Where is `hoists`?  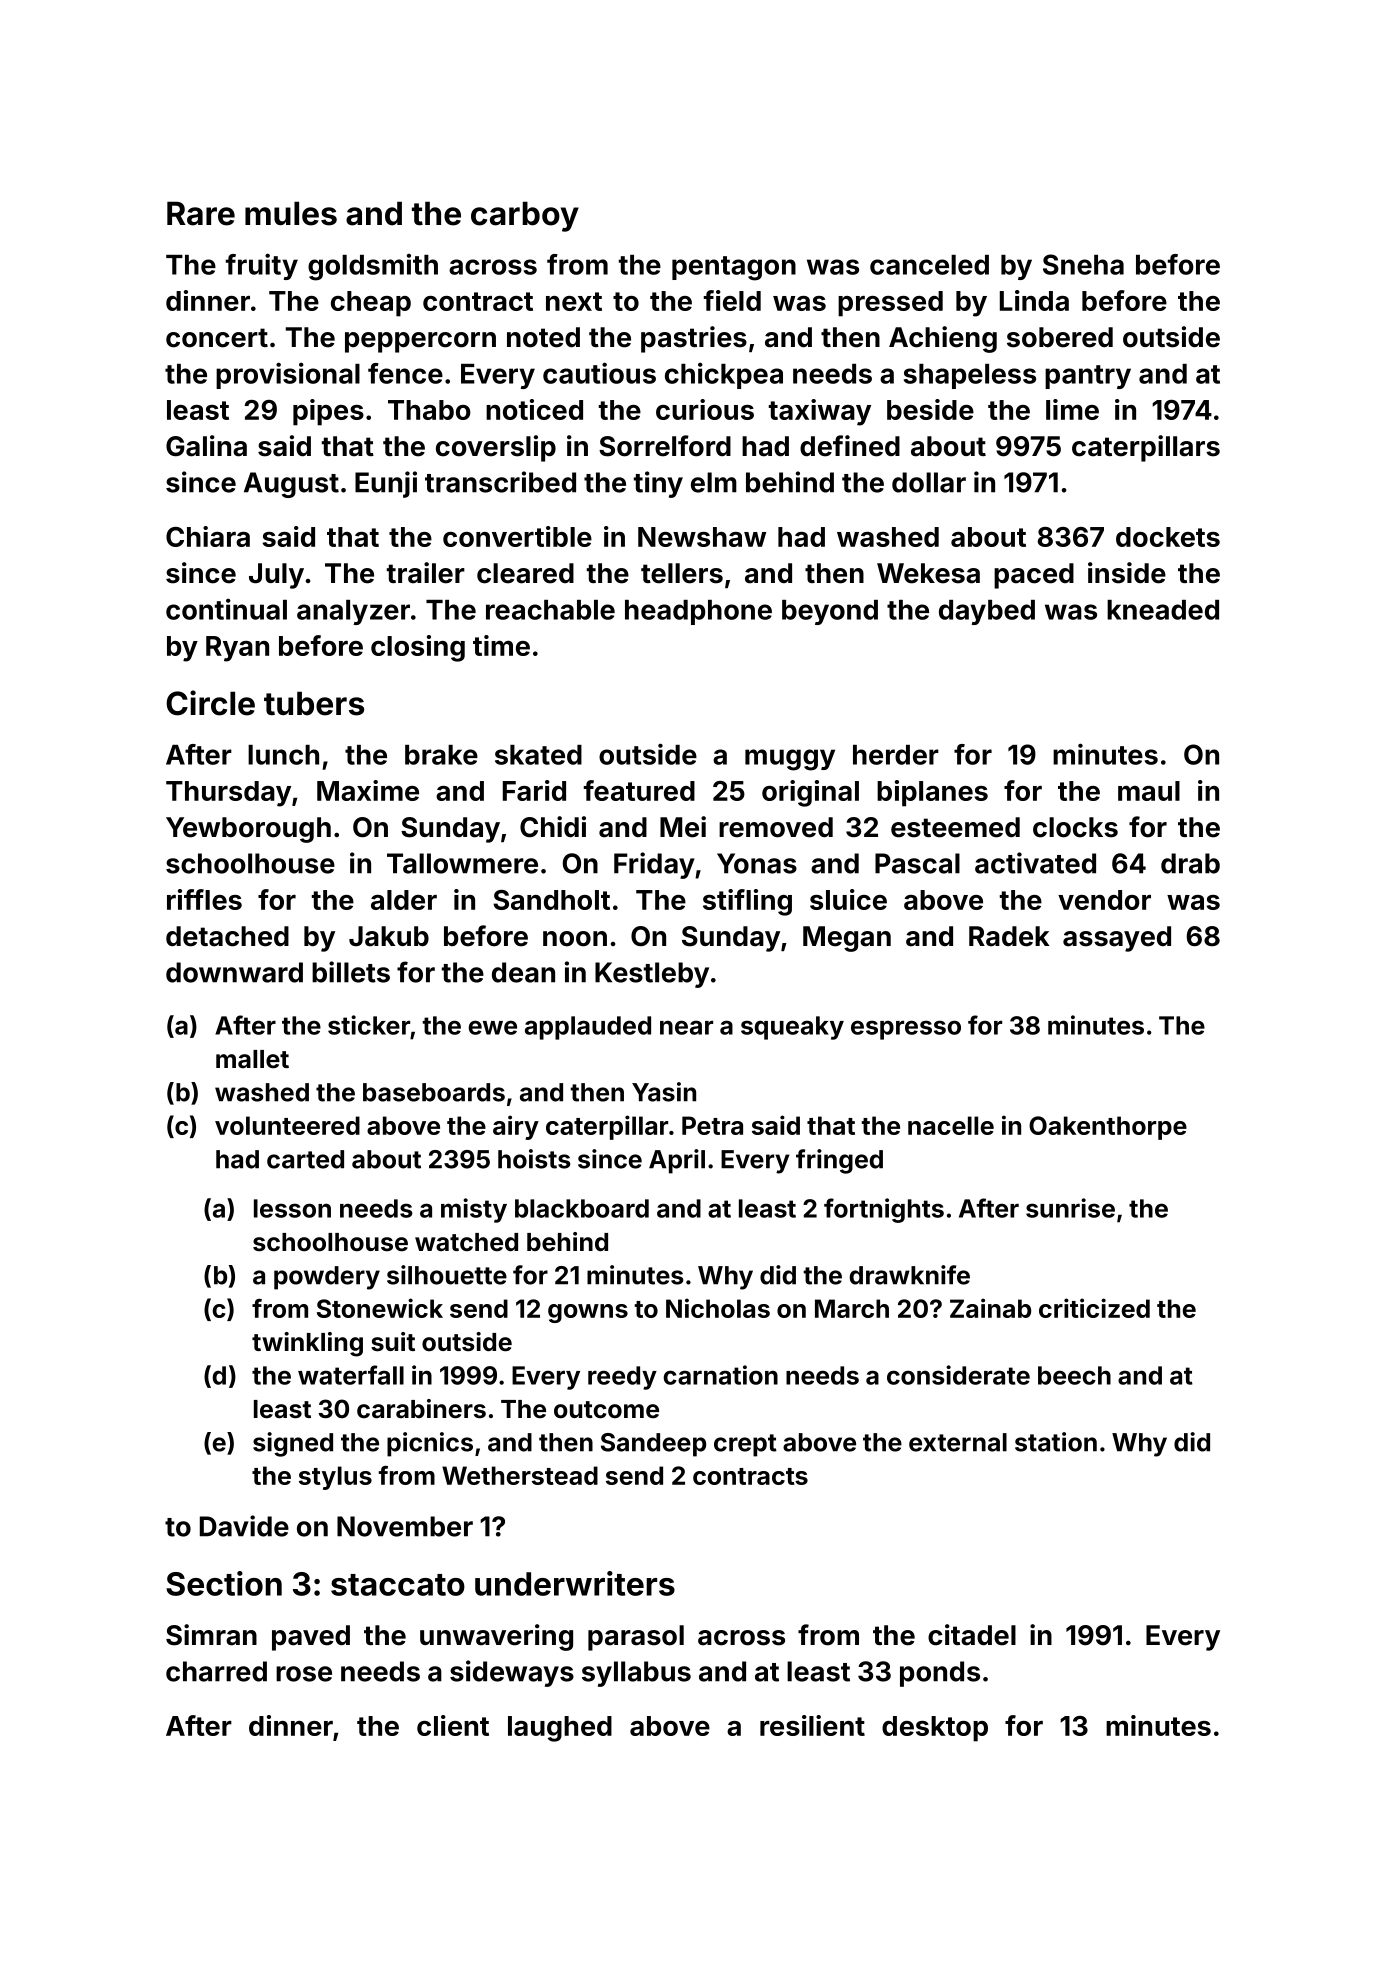 hoists is located at coordinates (534, 1159).
